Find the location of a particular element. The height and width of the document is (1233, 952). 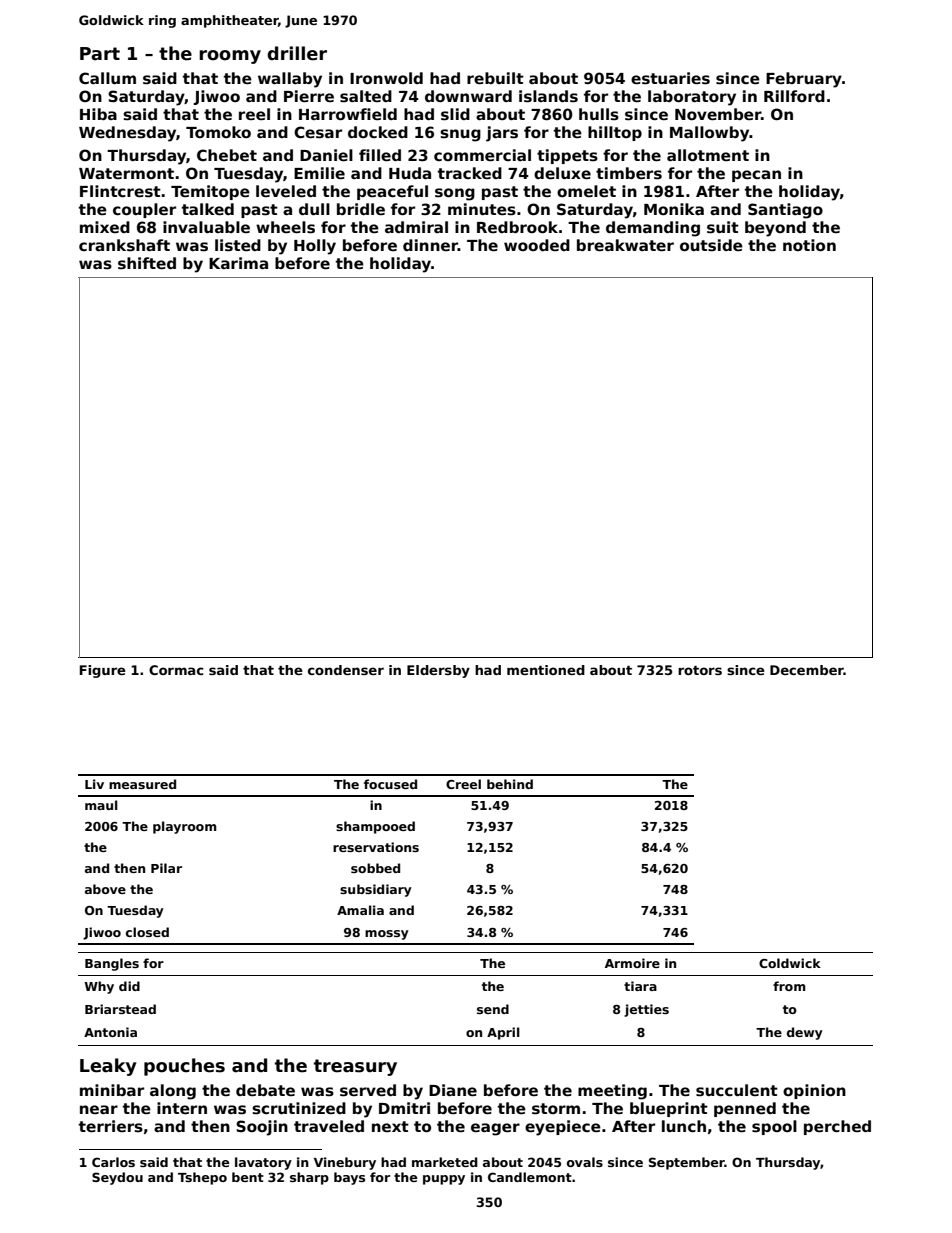

notion is located at coordinates (809, 245).
